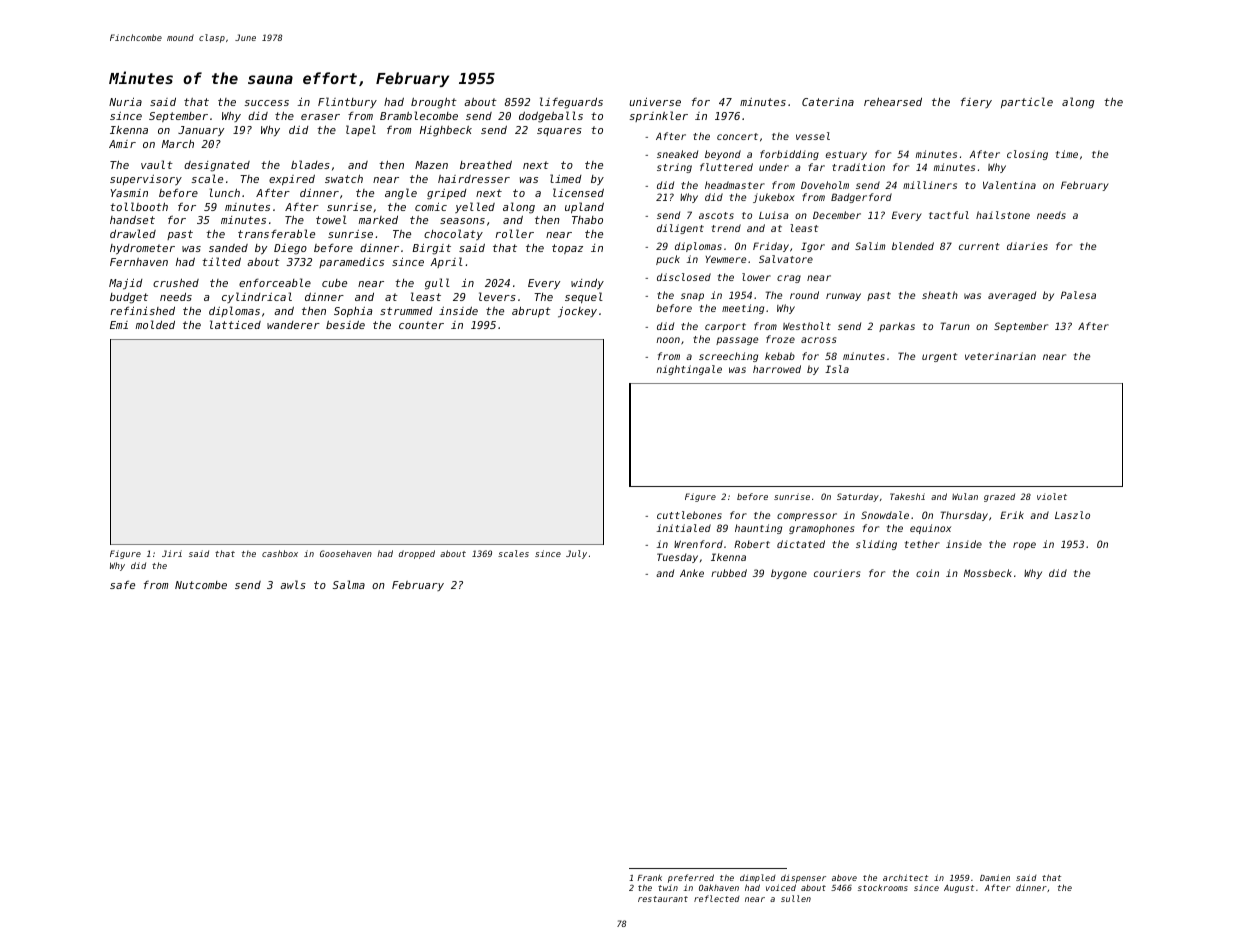 Image resolution: width=1233 pixels, height=952 pixels. What do you see at coordinates (979, 246) in the page?
I see `current` at bounding box center [979, 246].
